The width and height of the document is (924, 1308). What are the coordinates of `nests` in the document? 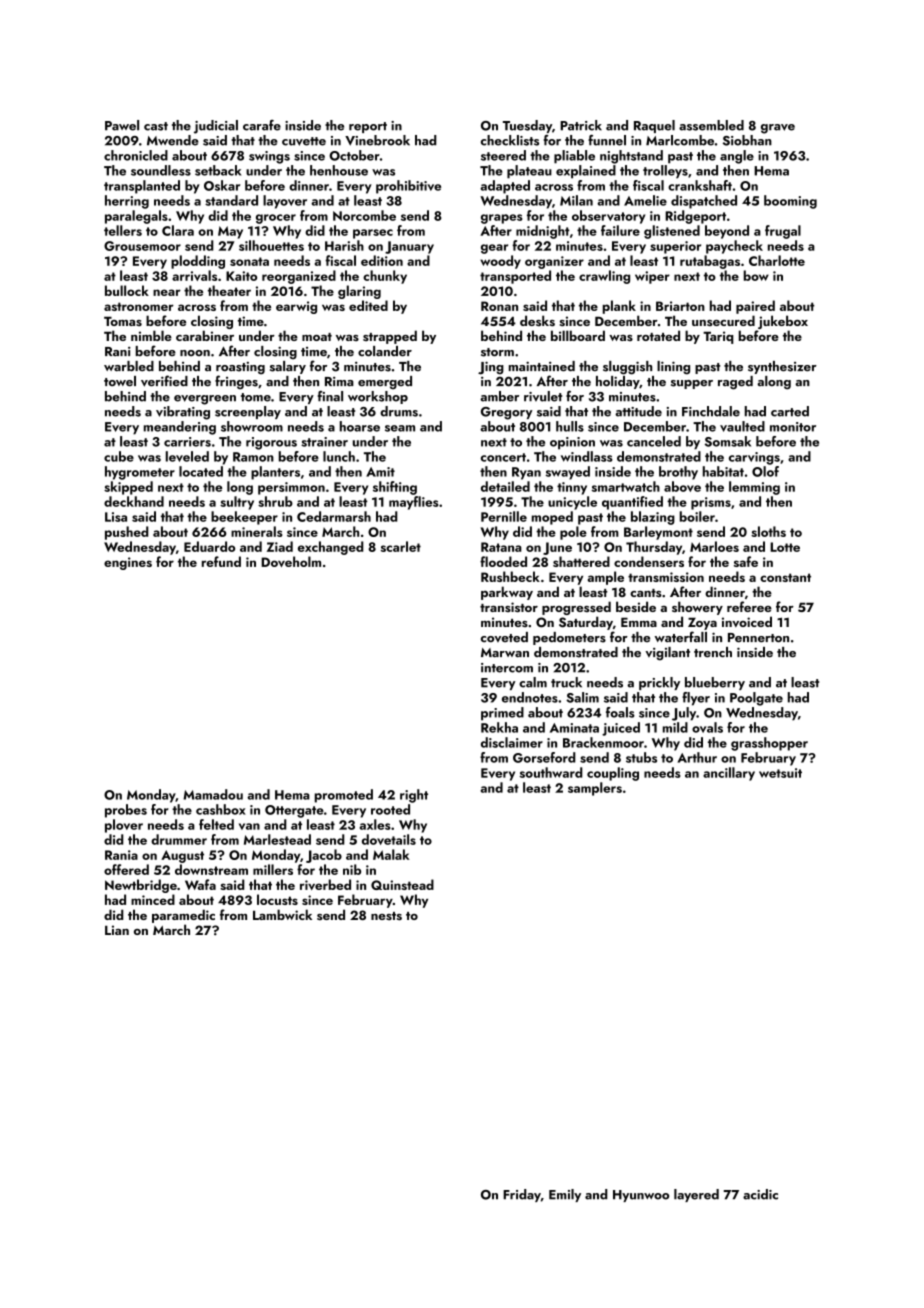 It's located at (386, 916).
